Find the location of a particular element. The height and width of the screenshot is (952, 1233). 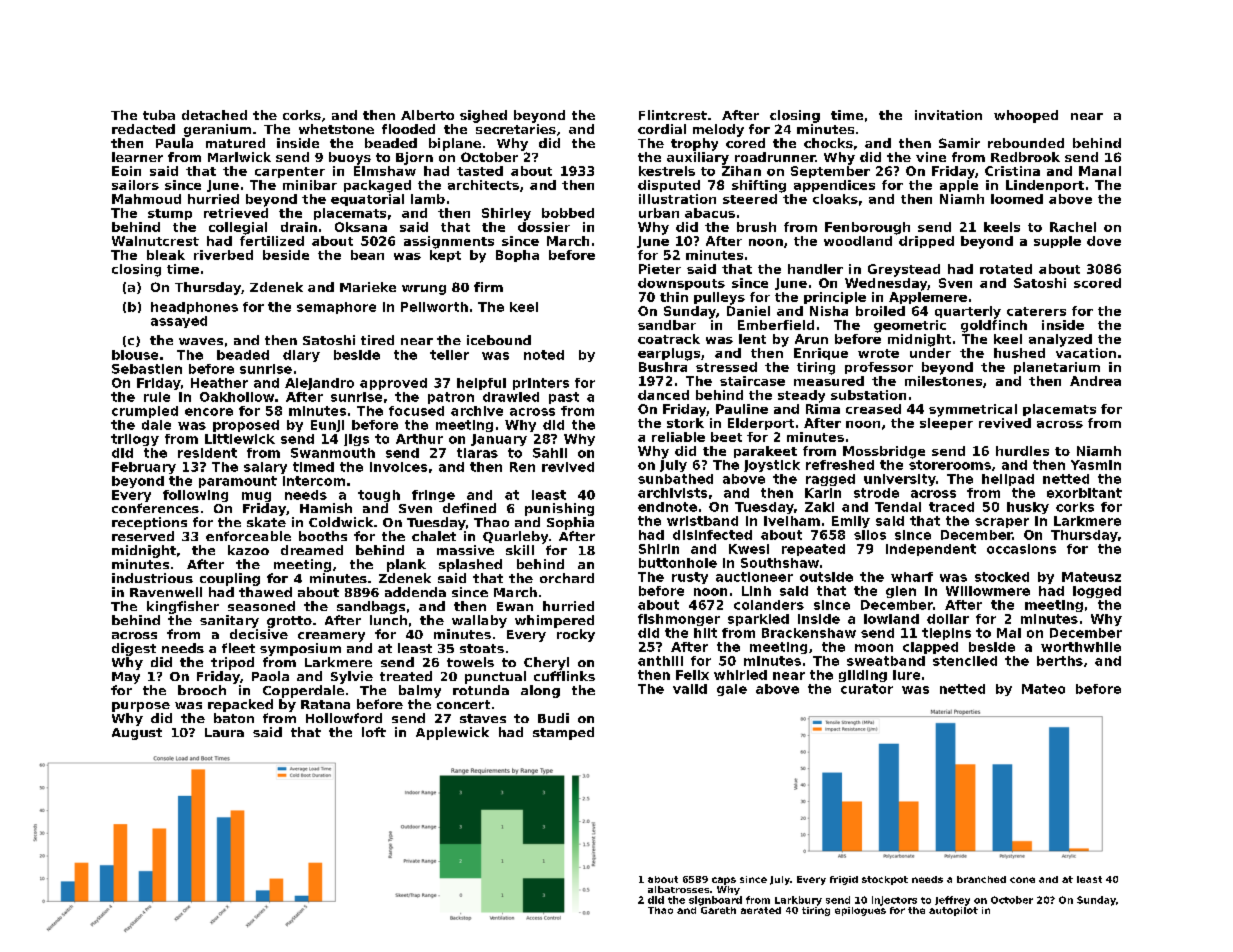

aerated is located at coordinates (761, 910).
